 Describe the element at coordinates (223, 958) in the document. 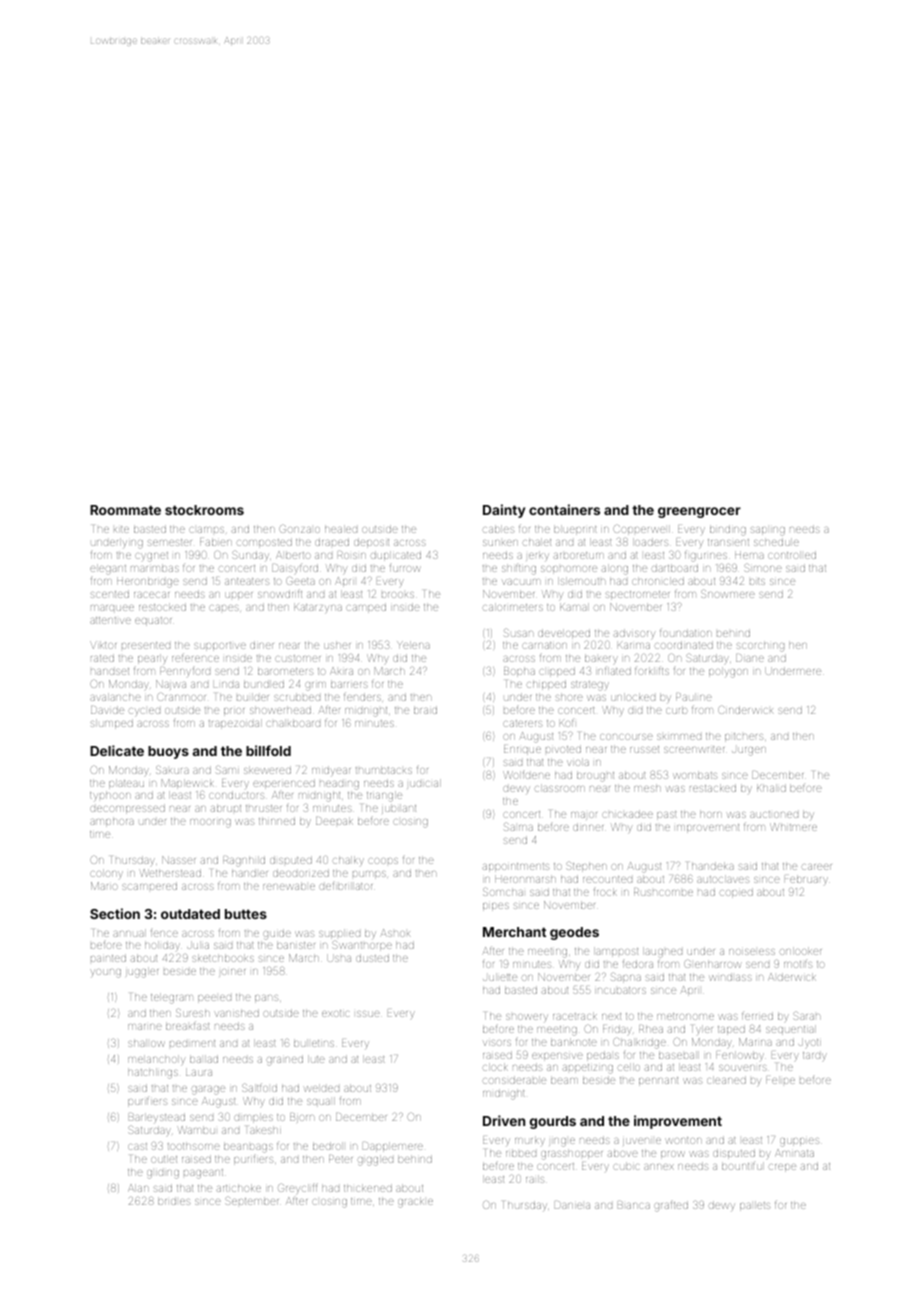

I see `sketchbooks` at that location.
